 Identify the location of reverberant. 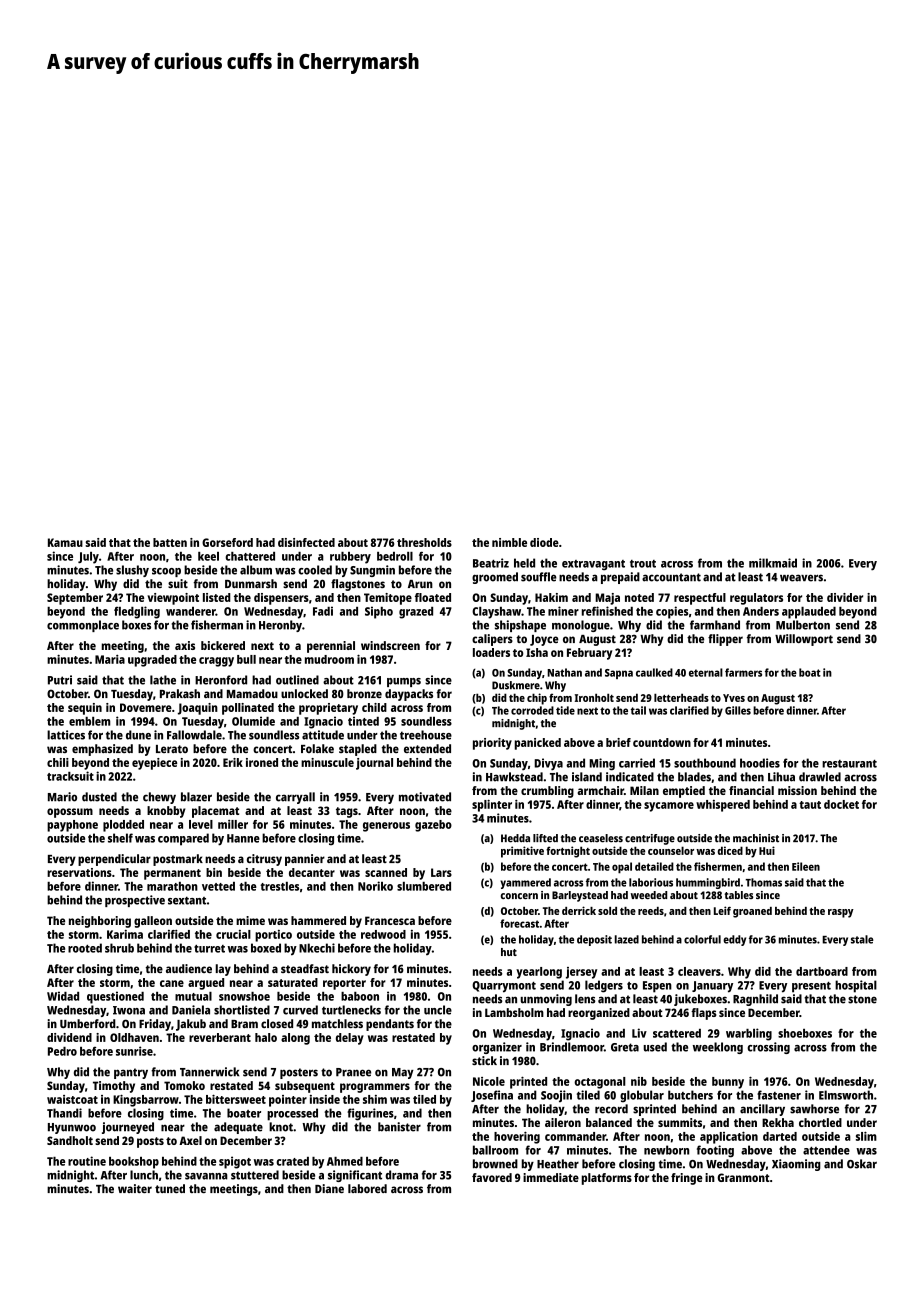
(220, 1037).
